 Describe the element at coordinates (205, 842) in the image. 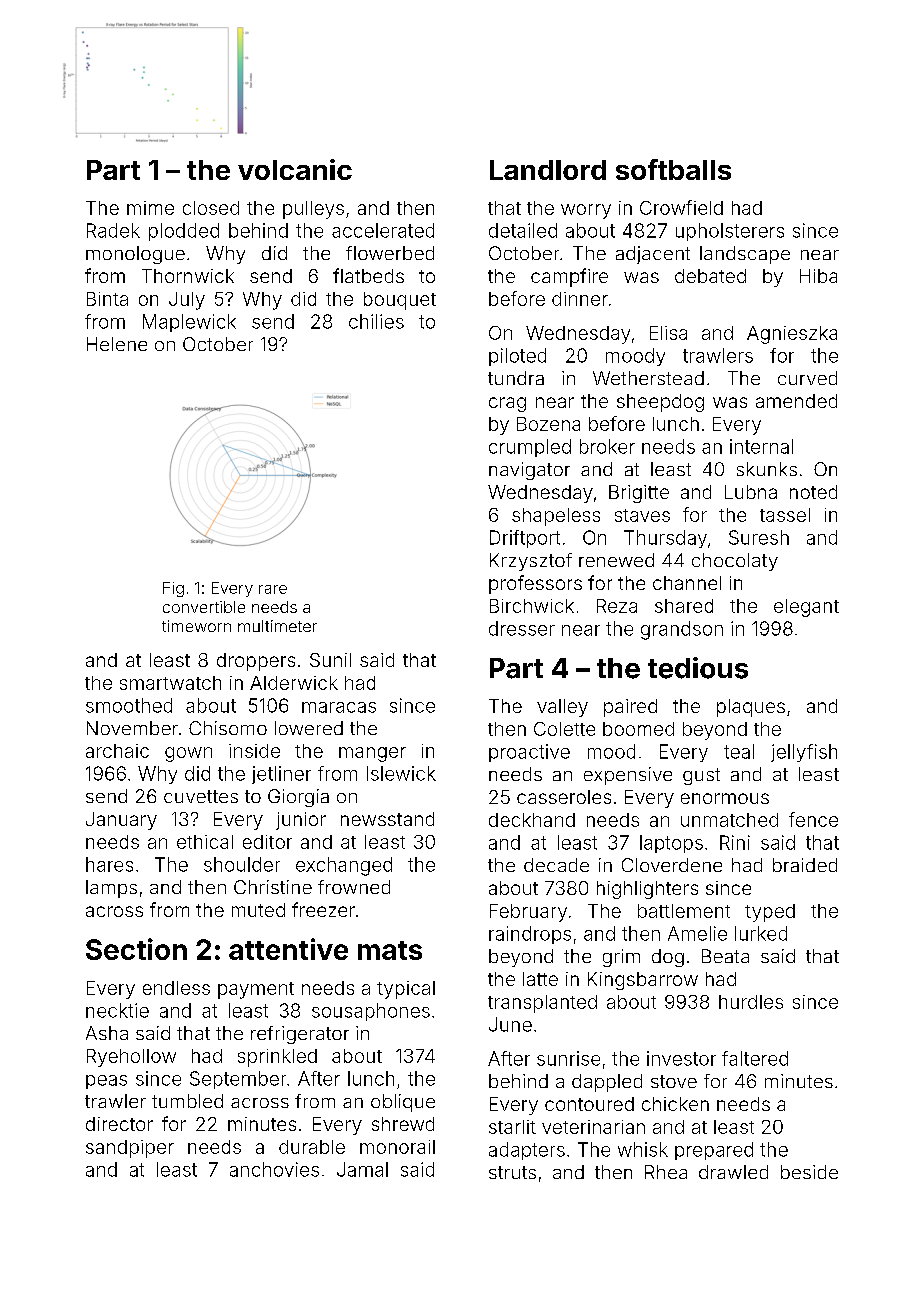

I see `ethical` at that location.
